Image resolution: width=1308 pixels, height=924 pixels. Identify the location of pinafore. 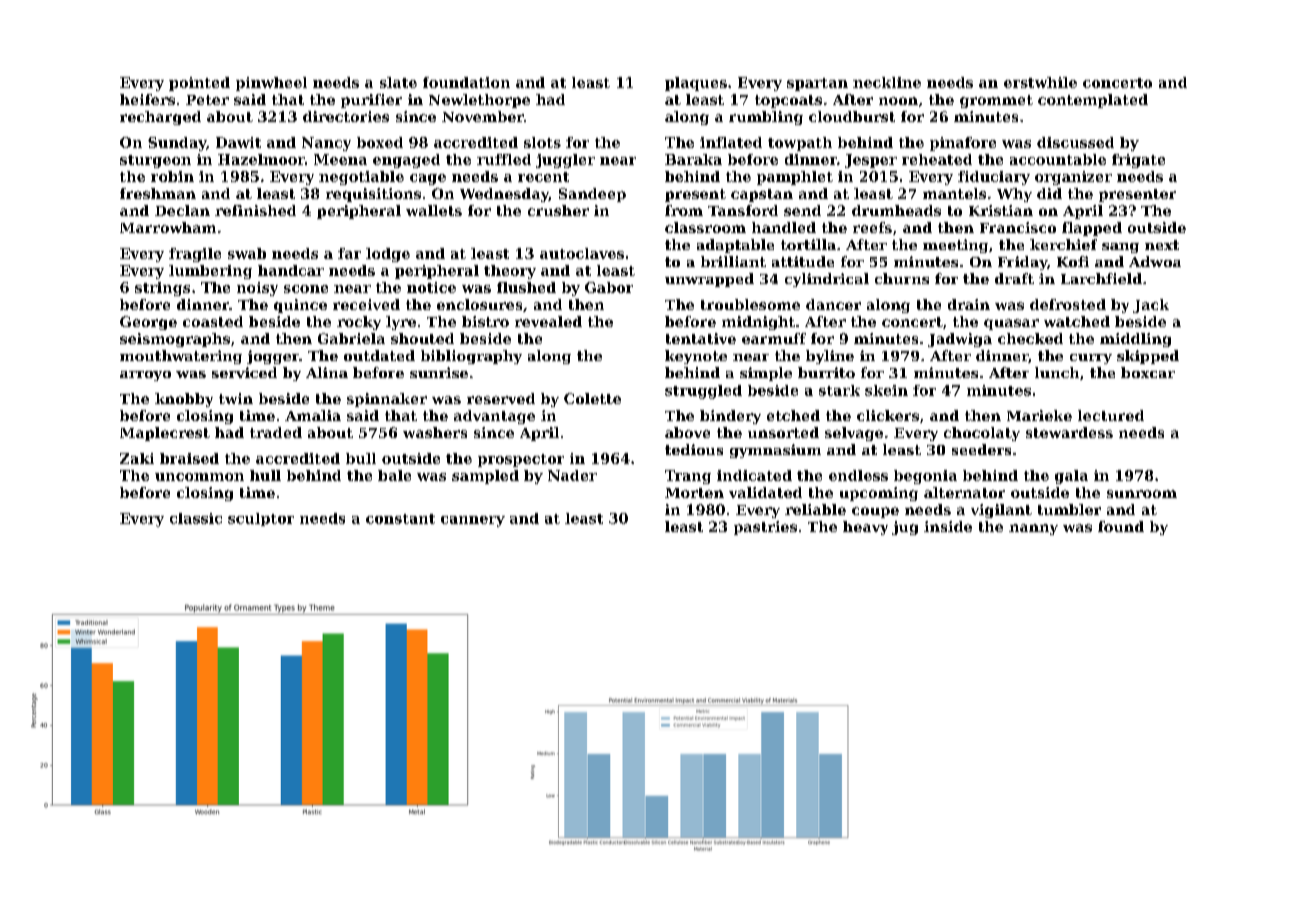
(963, 144).
